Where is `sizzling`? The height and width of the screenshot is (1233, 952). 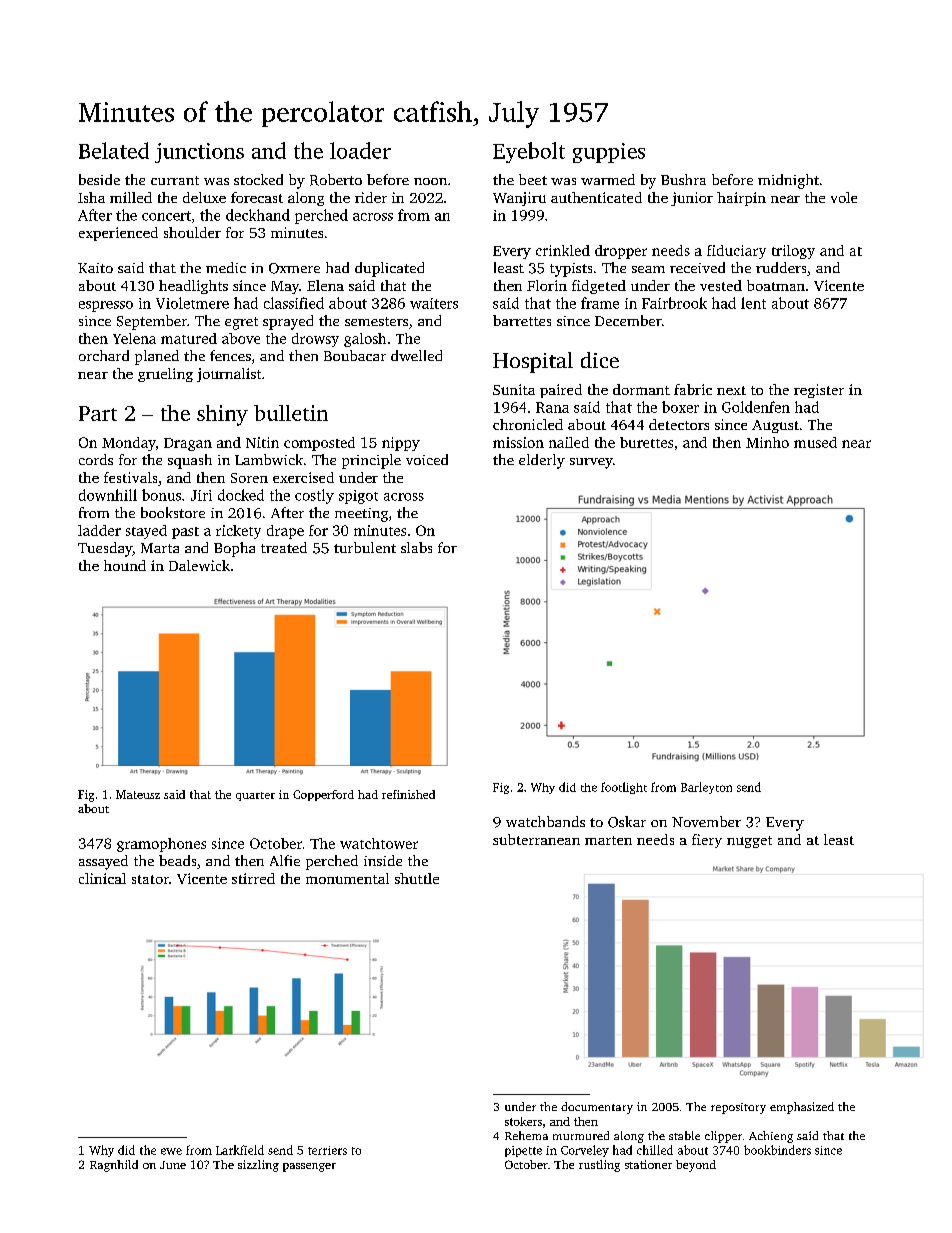
sizzling is located at coordinates (258, 1166).
